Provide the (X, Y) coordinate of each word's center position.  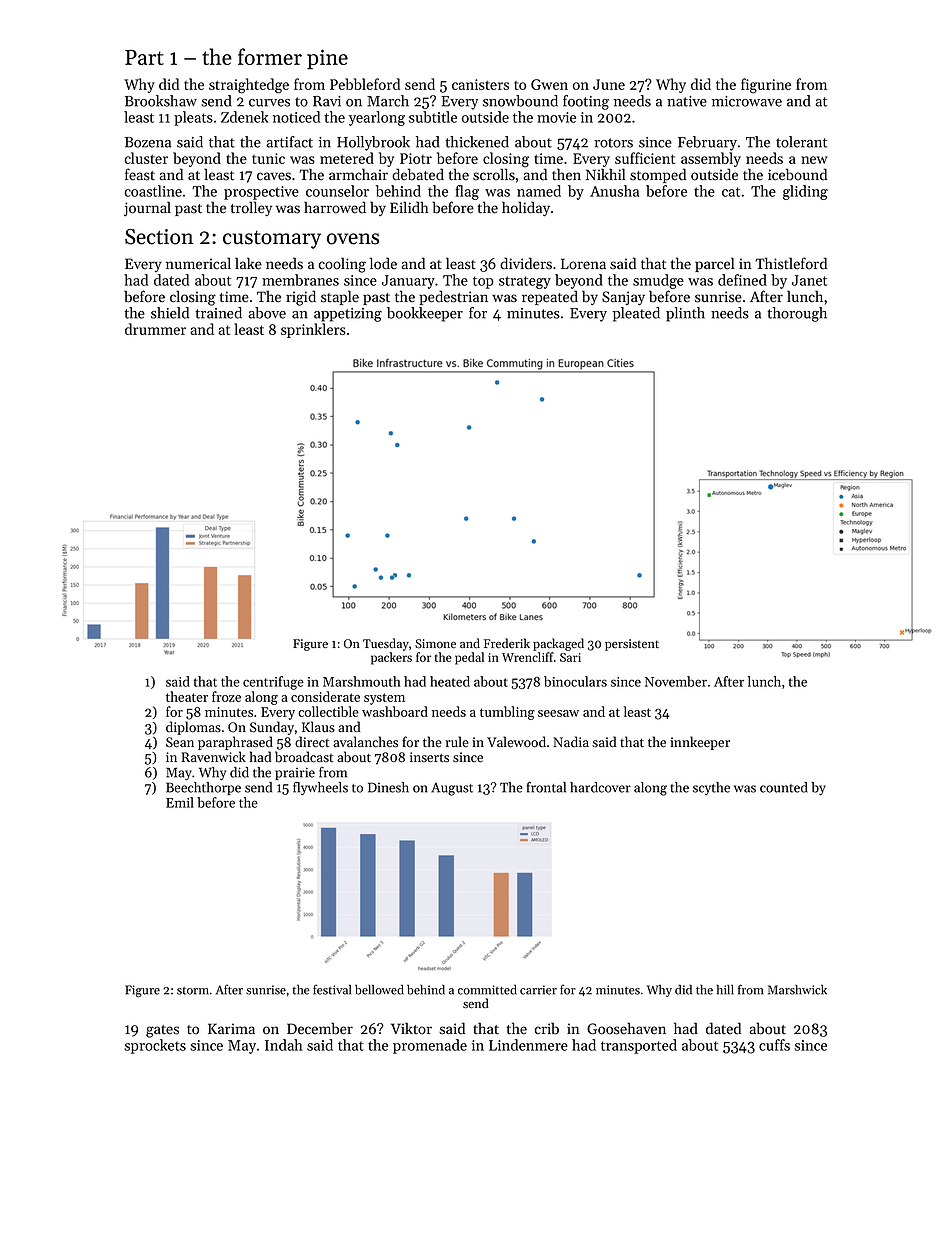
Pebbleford (365, 84)
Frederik (507, 643)
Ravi (327, 101)
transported (639, 1046)
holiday (526, 208)
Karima (231, 1028)
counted (784, 787)
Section (159, 237)
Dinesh (388, 787)
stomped (658, 175)
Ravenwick (213, 757)
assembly (711, 159)
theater (187, 696)
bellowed (379, 989)
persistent (632, 645)
